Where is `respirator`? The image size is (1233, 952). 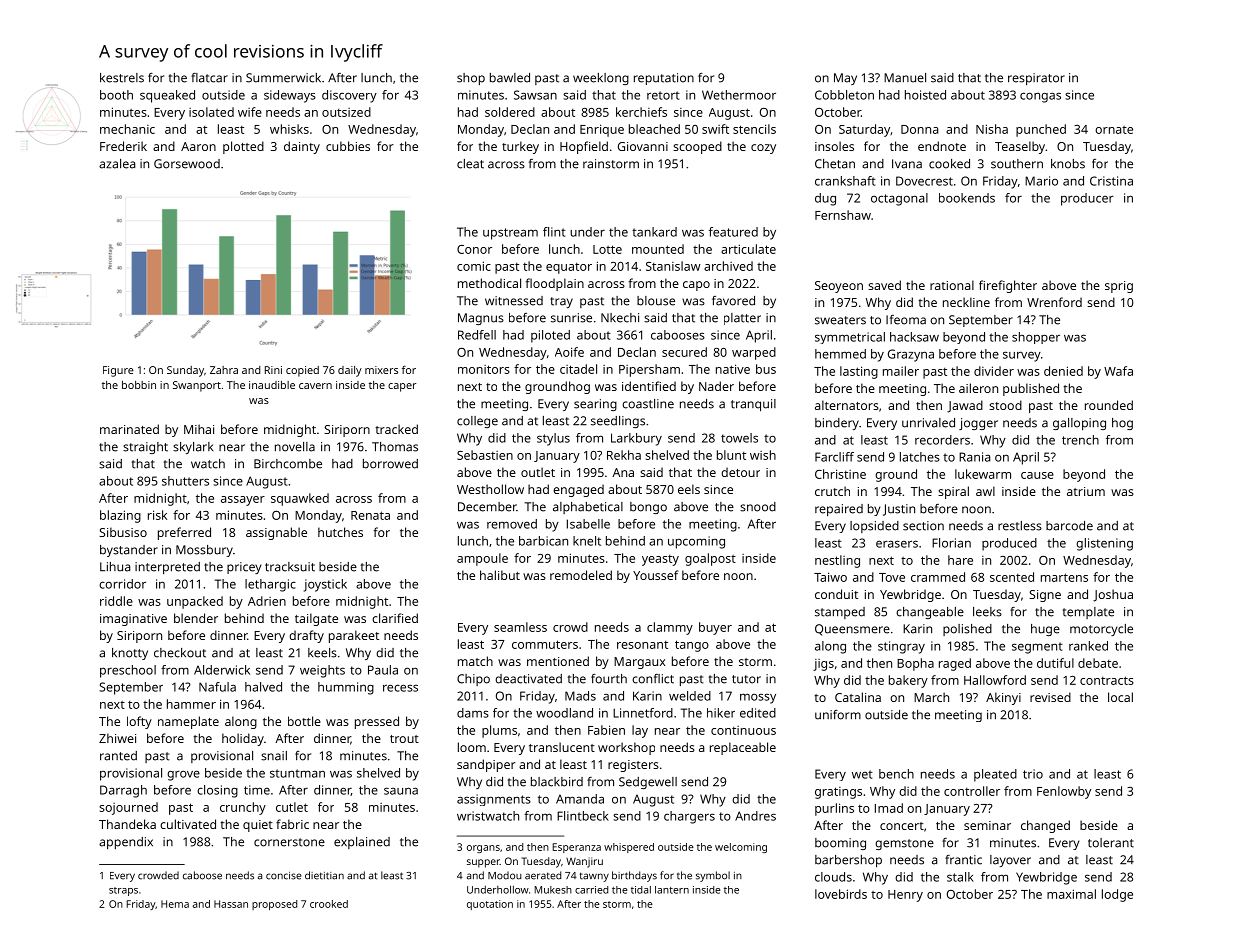
respirator is located at coordinates (1036, 79).
